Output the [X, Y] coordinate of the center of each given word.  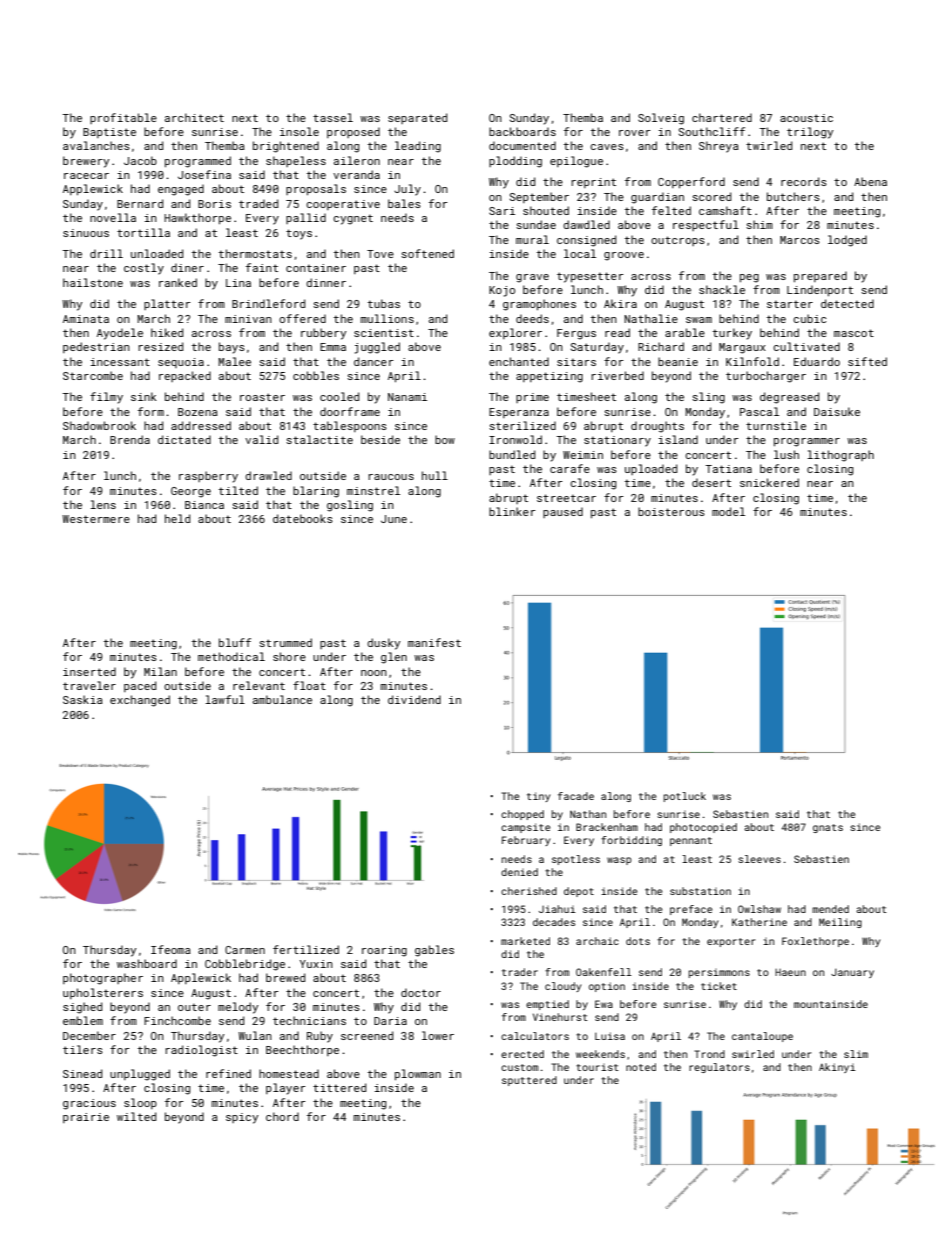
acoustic [806, 118]
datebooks [303, 518]
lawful [225, 699]
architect [194, 117]
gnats [828, 828]
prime [532, 398]
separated [417, 118]
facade [576, 796]
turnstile [776, 425]
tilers [83, 1049]
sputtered [529, 1081]
